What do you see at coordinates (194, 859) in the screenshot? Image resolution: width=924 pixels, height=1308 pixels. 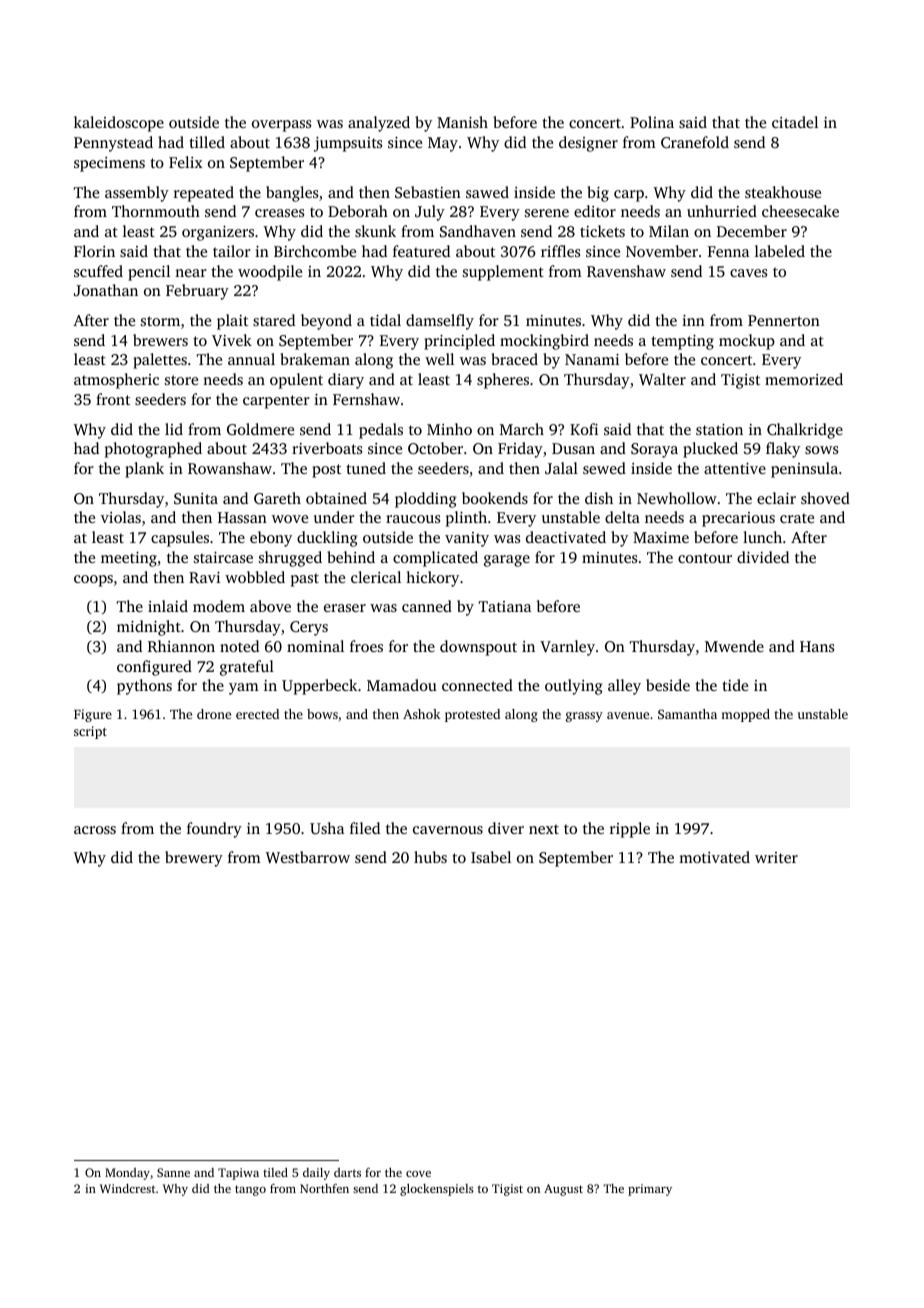 I see `brewery` at bounding box center [194, 859].
